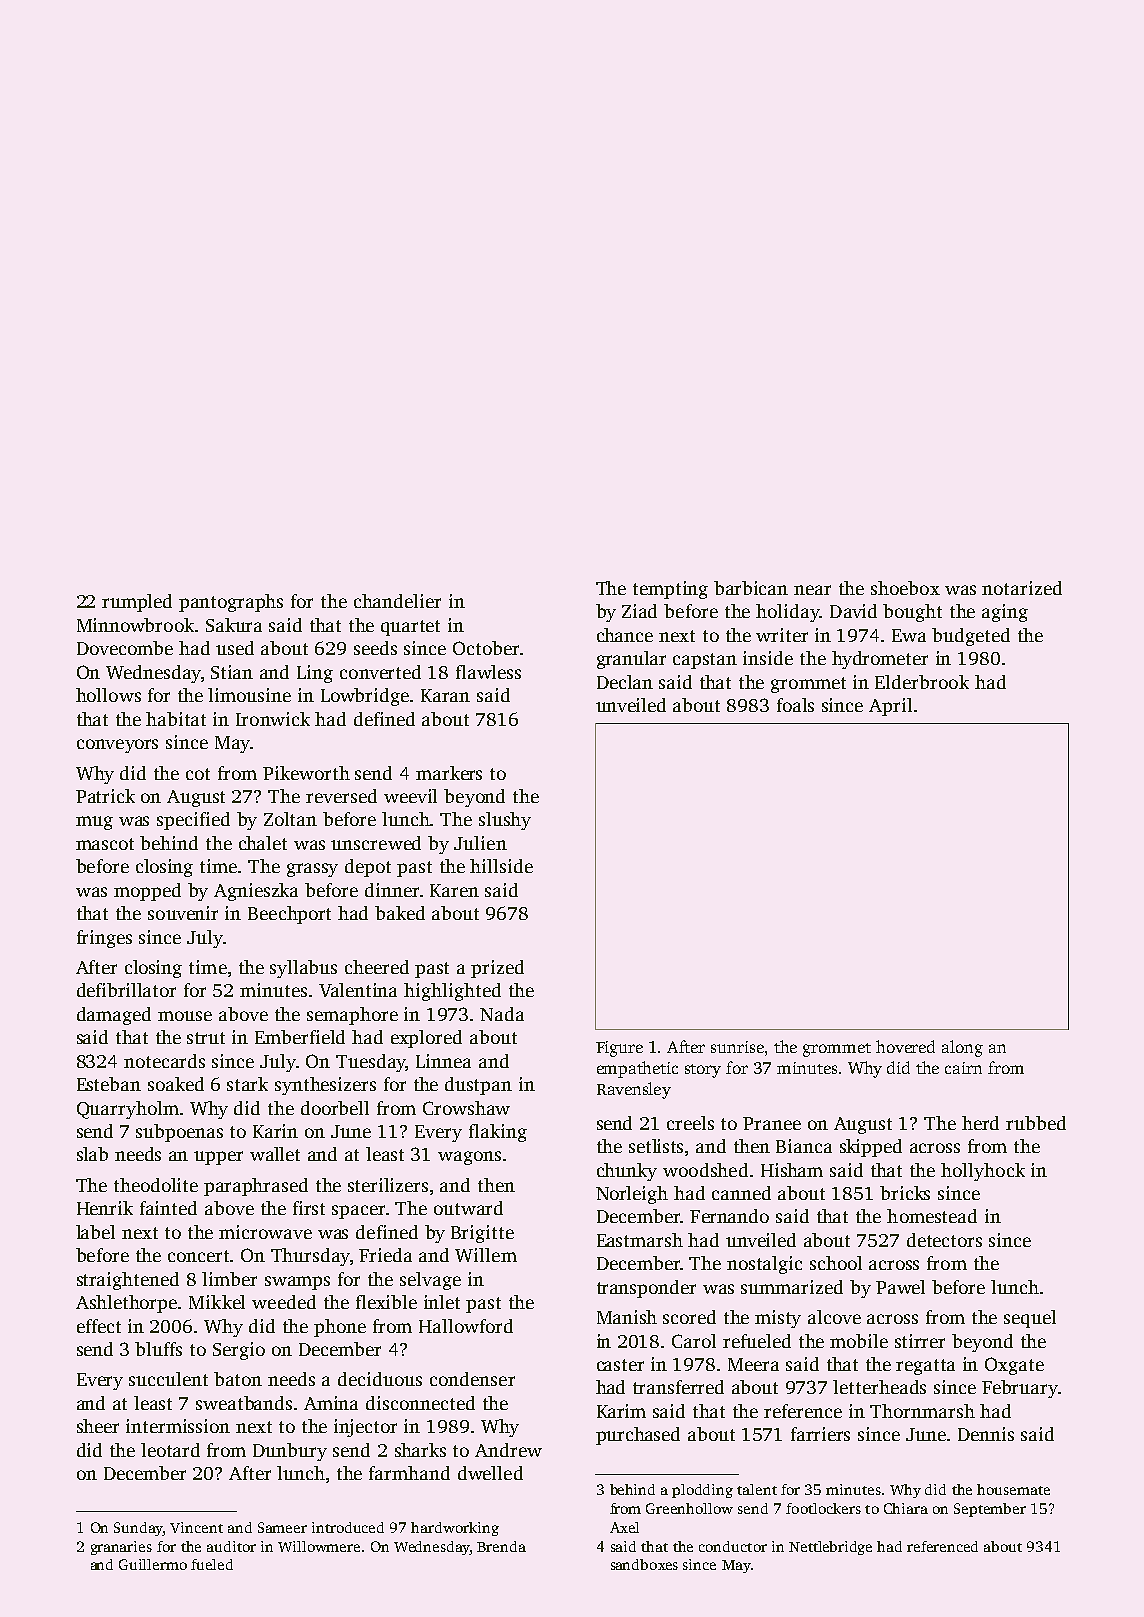 The image size is (1144, 1617). What do you see at coordinates (820, 1434) in the screenshot?
I see `farriers` at bounding box center [820, 1434].
